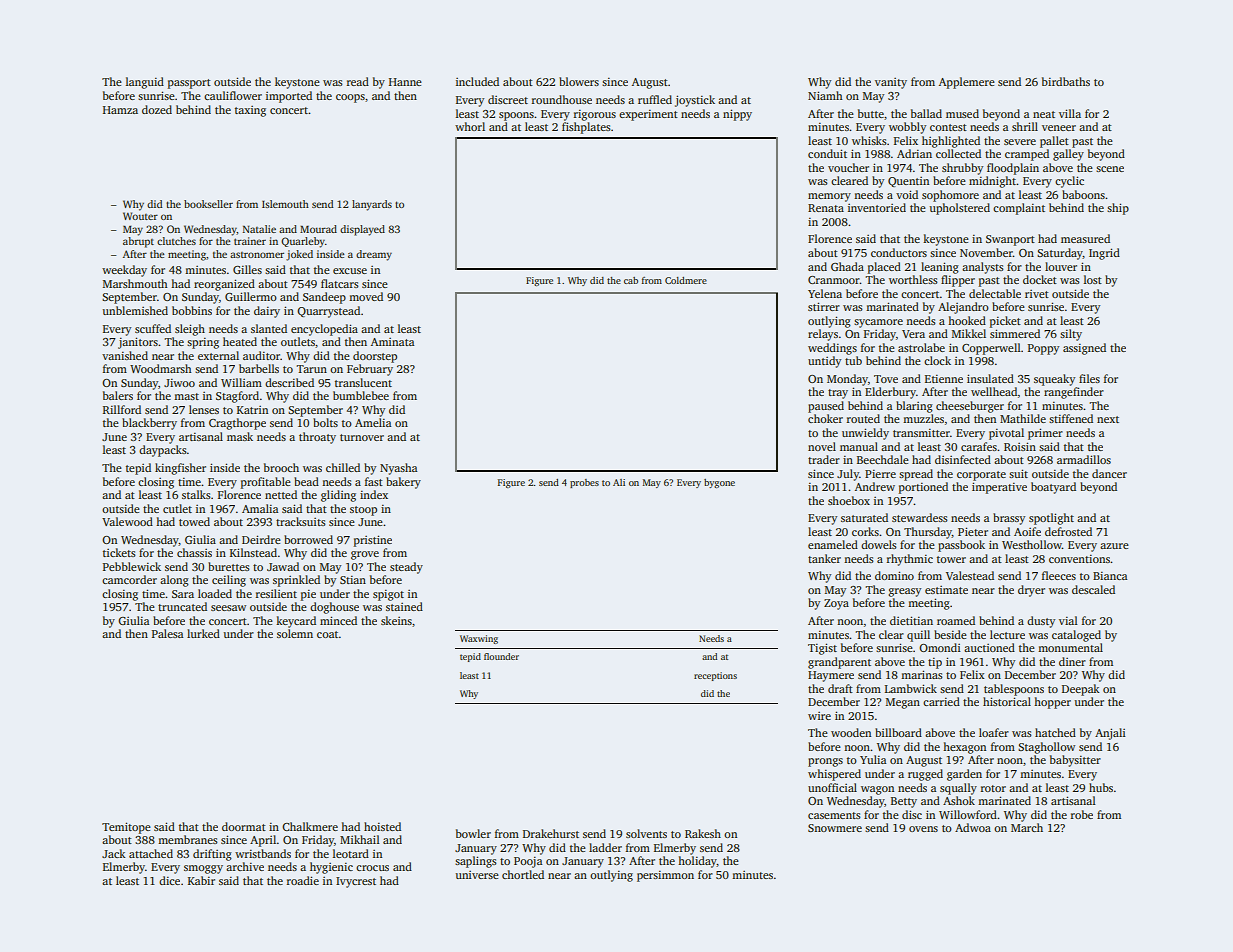 Image resolution: width=1233 pixels, height=952 pixels. Describe the element at coordinates (877, 207) in the screenshot. I see `inventoried` at that location.
